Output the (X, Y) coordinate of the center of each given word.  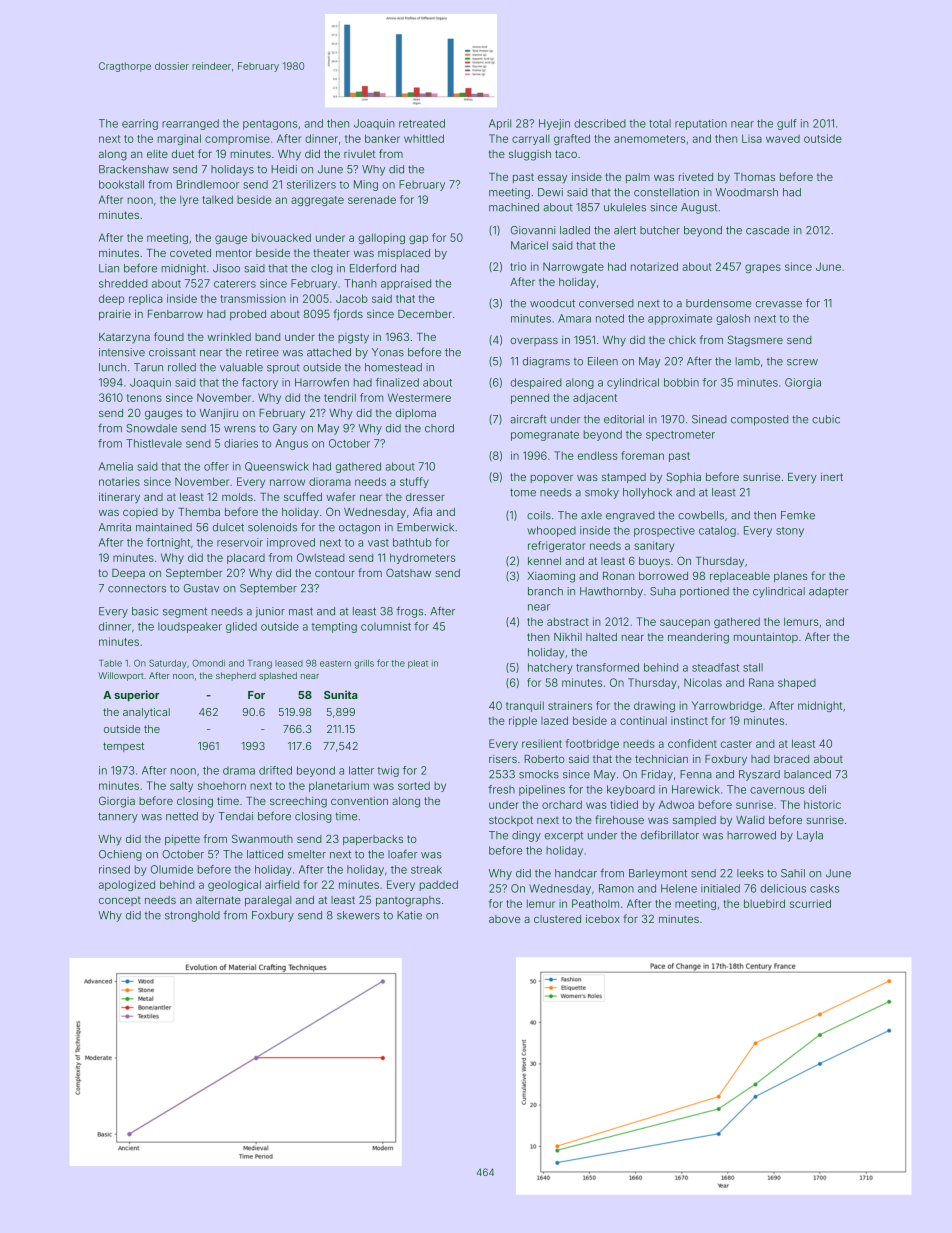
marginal (179, 139)
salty (181, 786)
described (600, 123)
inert (832, 476)
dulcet (228, 527)
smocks (539, 774)
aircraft (528, 419)
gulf (787, 124)
